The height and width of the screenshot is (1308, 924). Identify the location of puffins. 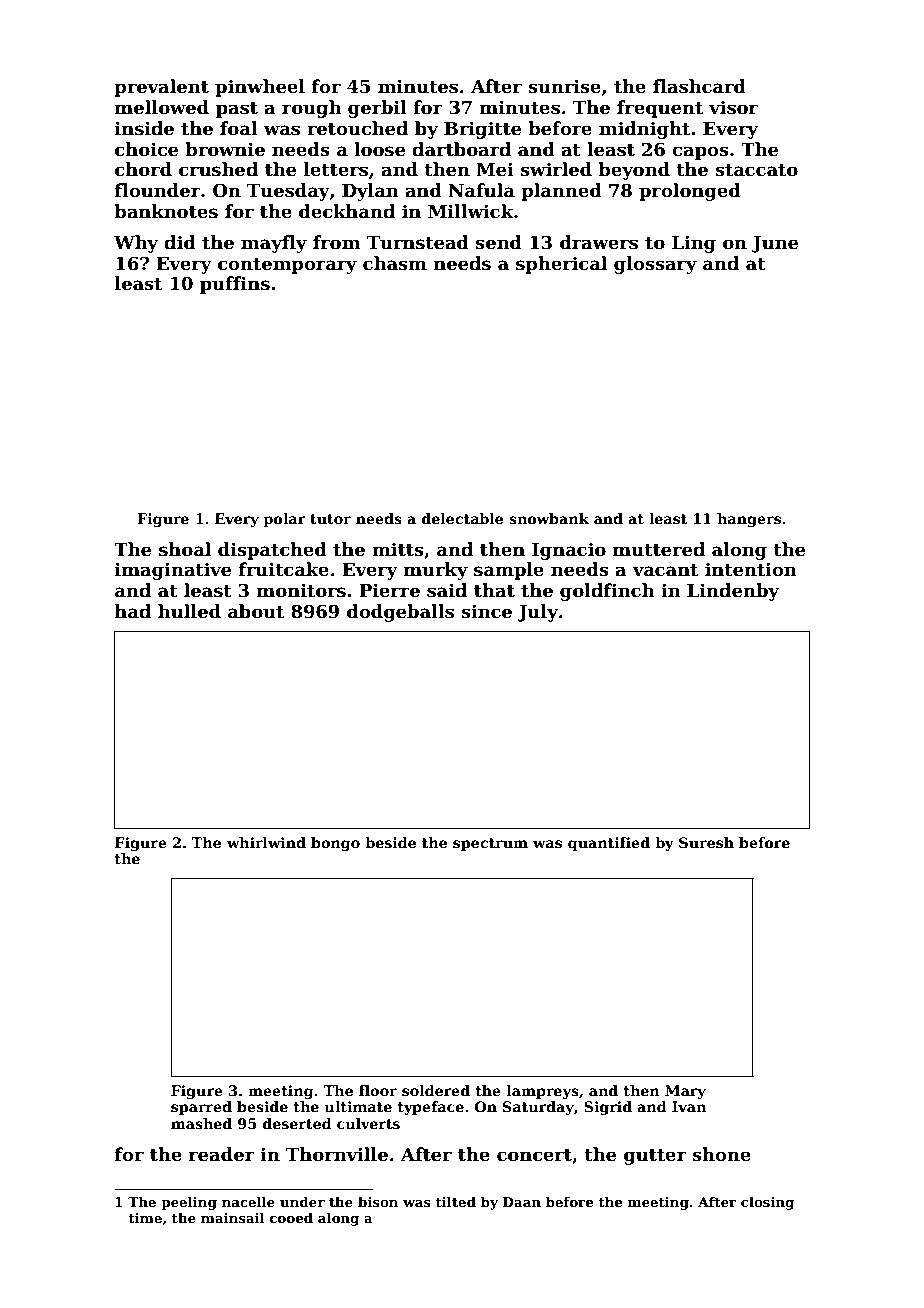
(235, 285).
